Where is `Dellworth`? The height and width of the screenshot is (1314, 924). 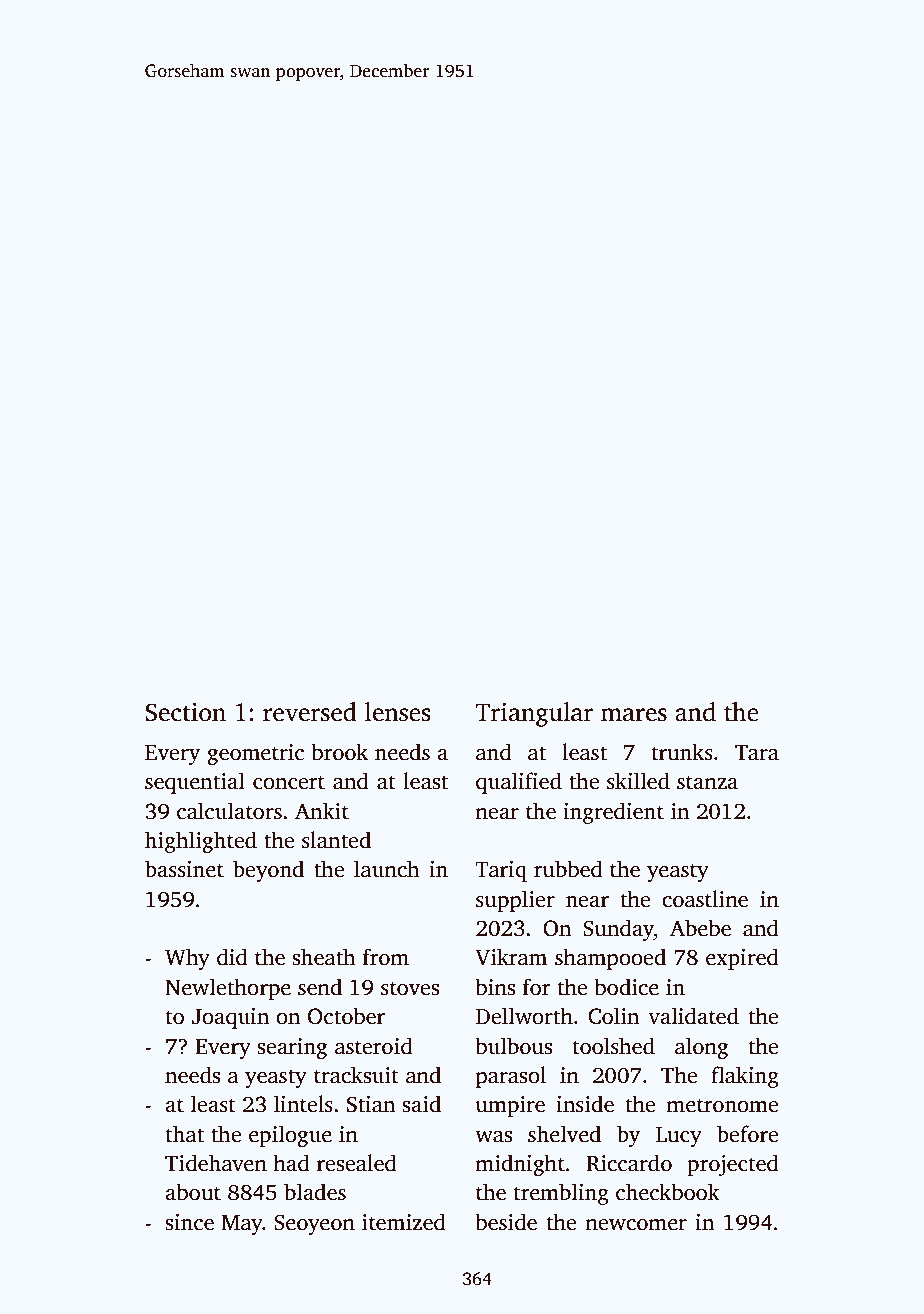
Dellworth is located at coordinates (524, 1016).
